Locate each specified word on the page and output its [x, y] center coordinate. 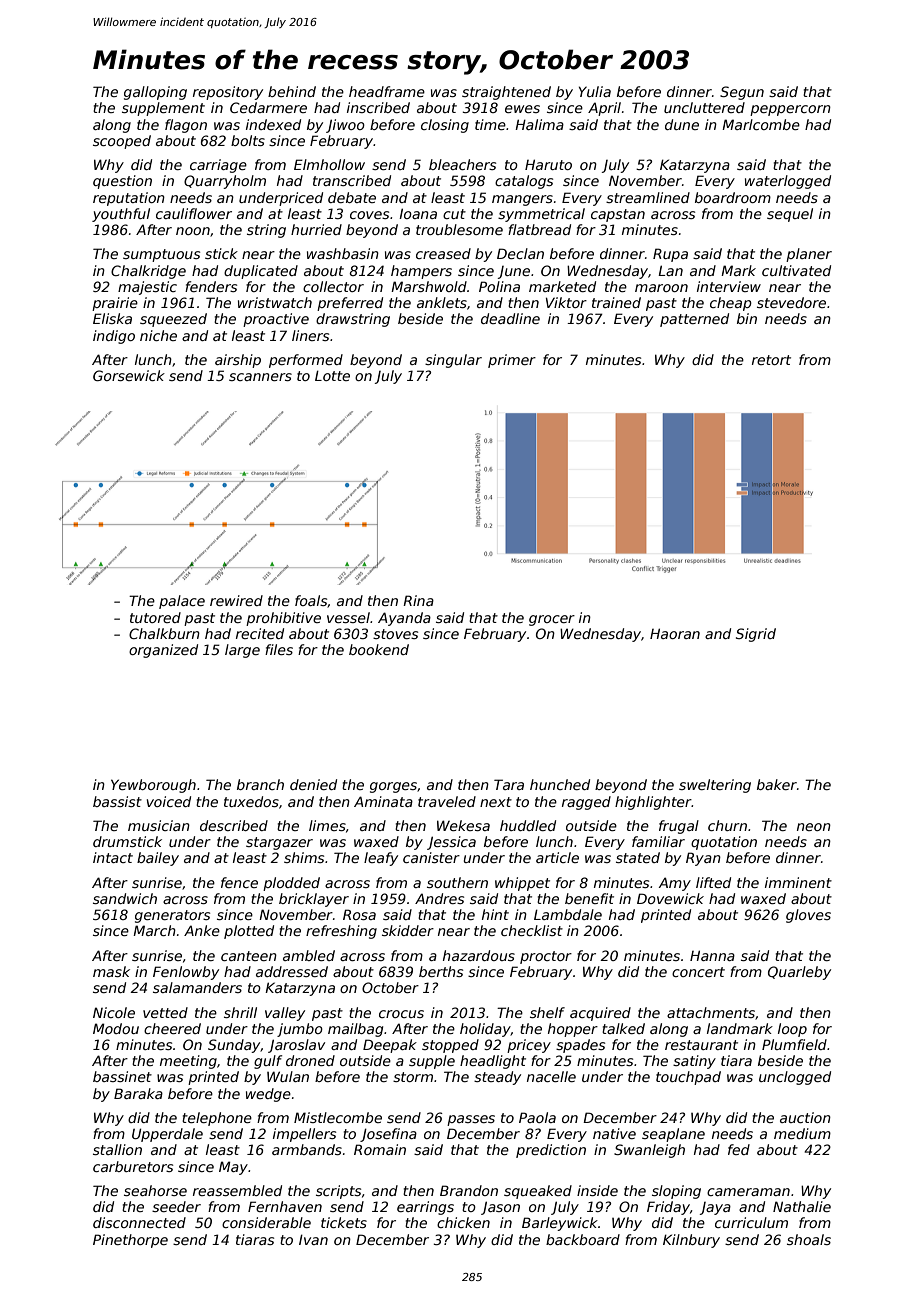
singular [453, 361]
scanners [260, 377]
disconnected [139, 1222]
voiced [169, 801]
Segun [742, 93]
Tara [509, 784]
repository [228, 93]
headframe [387, 91]
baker [777, 784]
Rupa [670, 255]
